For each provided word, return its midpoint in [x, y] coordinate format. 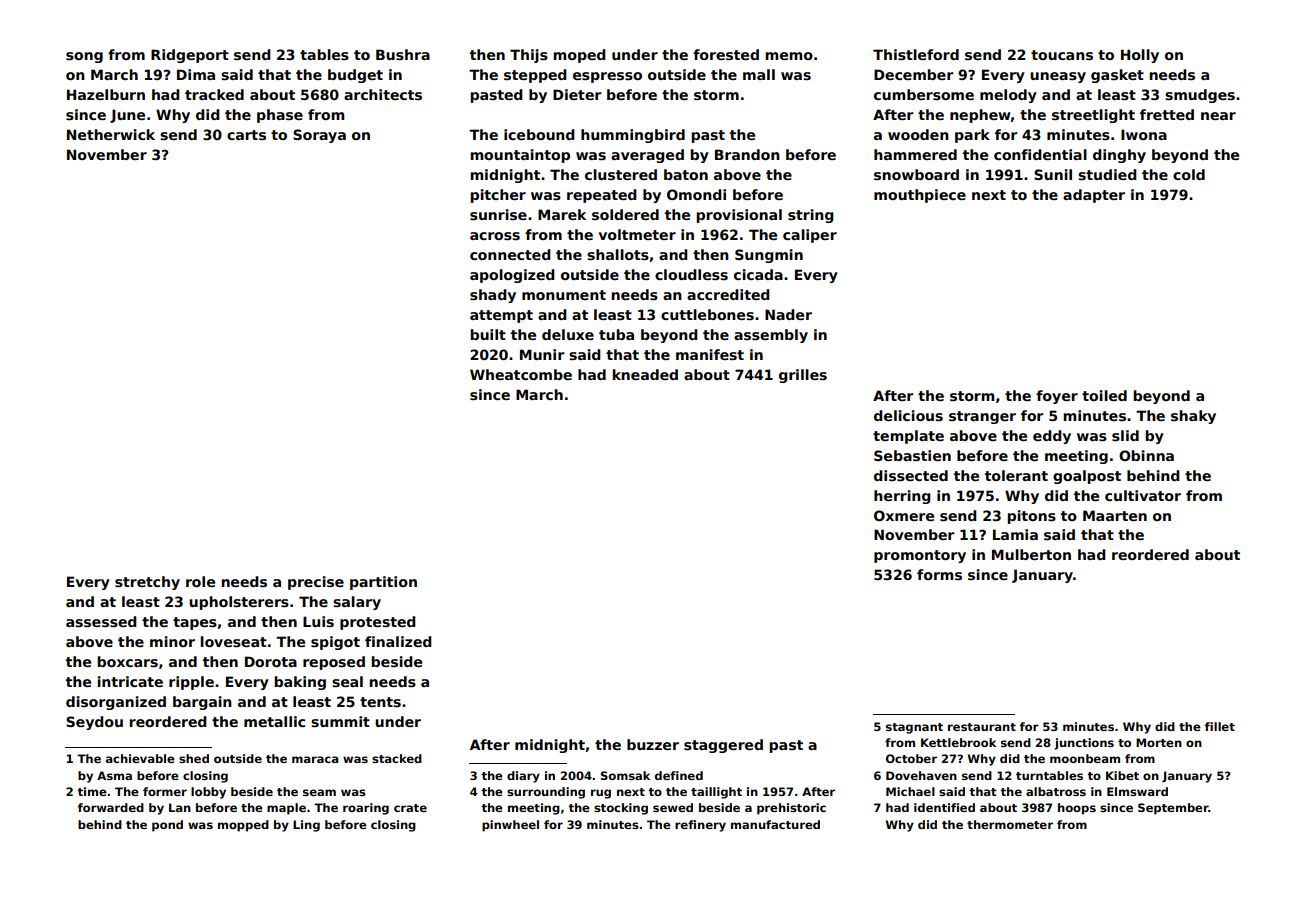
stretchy [147, 583]
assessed [101, 621]
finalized [398, 641]
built [488, 334]
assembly [771, 336]
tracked [214, 94]
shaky [1193, 417]
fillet [1220, 726]
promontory [920, 556]
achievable [140, 758]
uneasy [1058, 77]
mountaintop [520, 156]
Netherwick [111, 134]
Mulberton [1031, 554]
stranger [982, 417]
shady [493, 296]
